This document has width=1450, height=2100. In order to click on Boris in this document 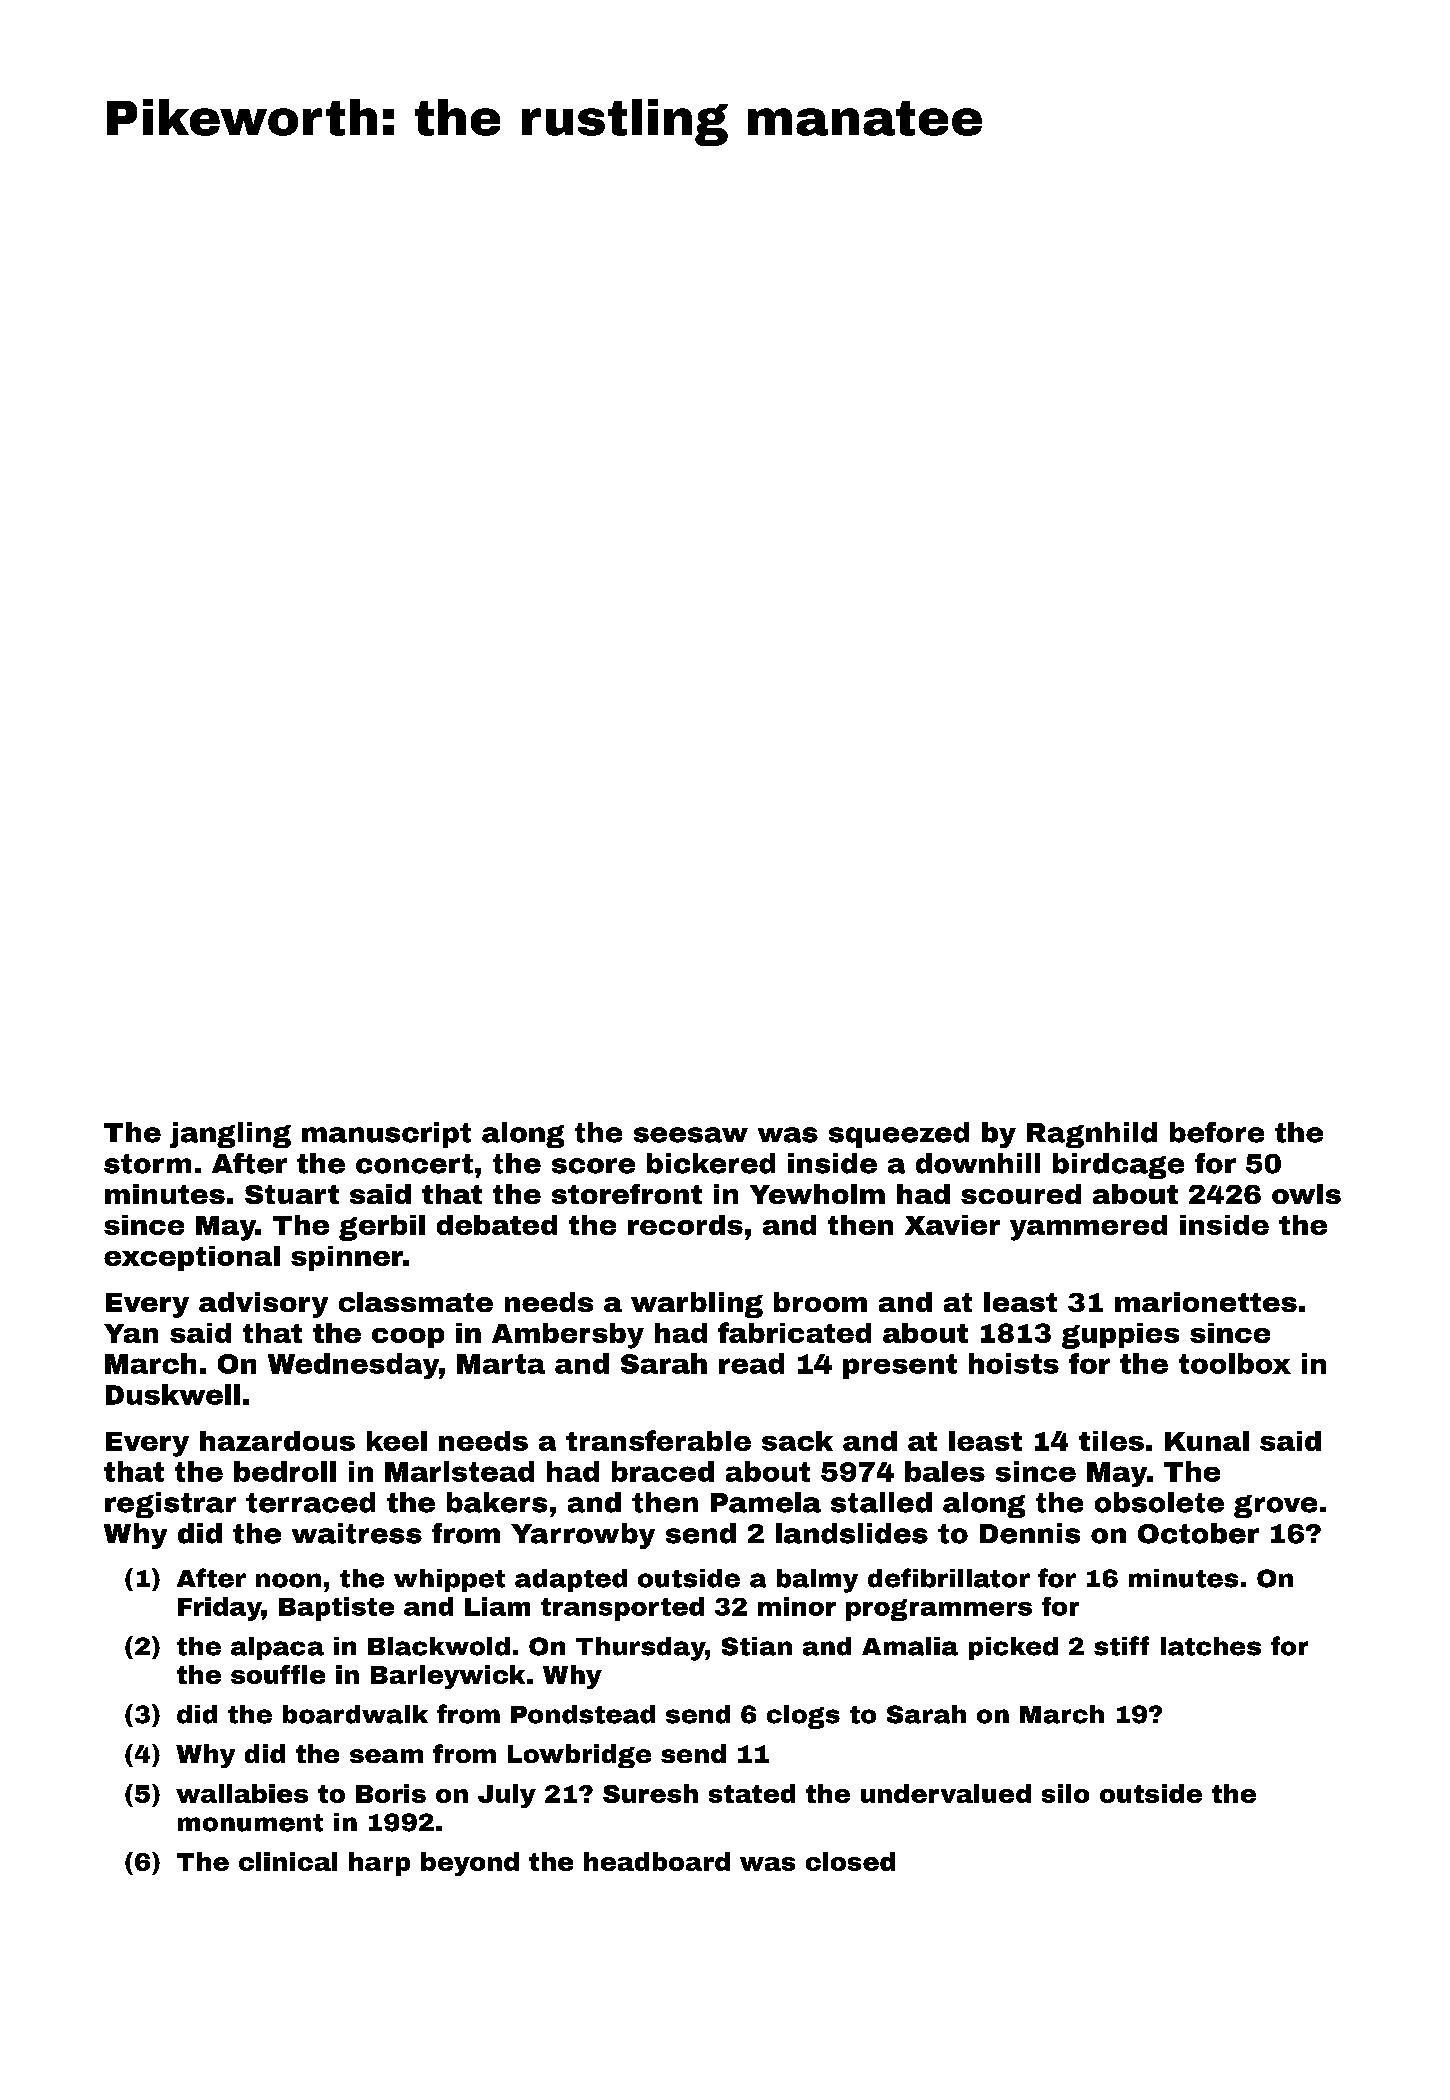, I will do `click(391, 1793)`.
